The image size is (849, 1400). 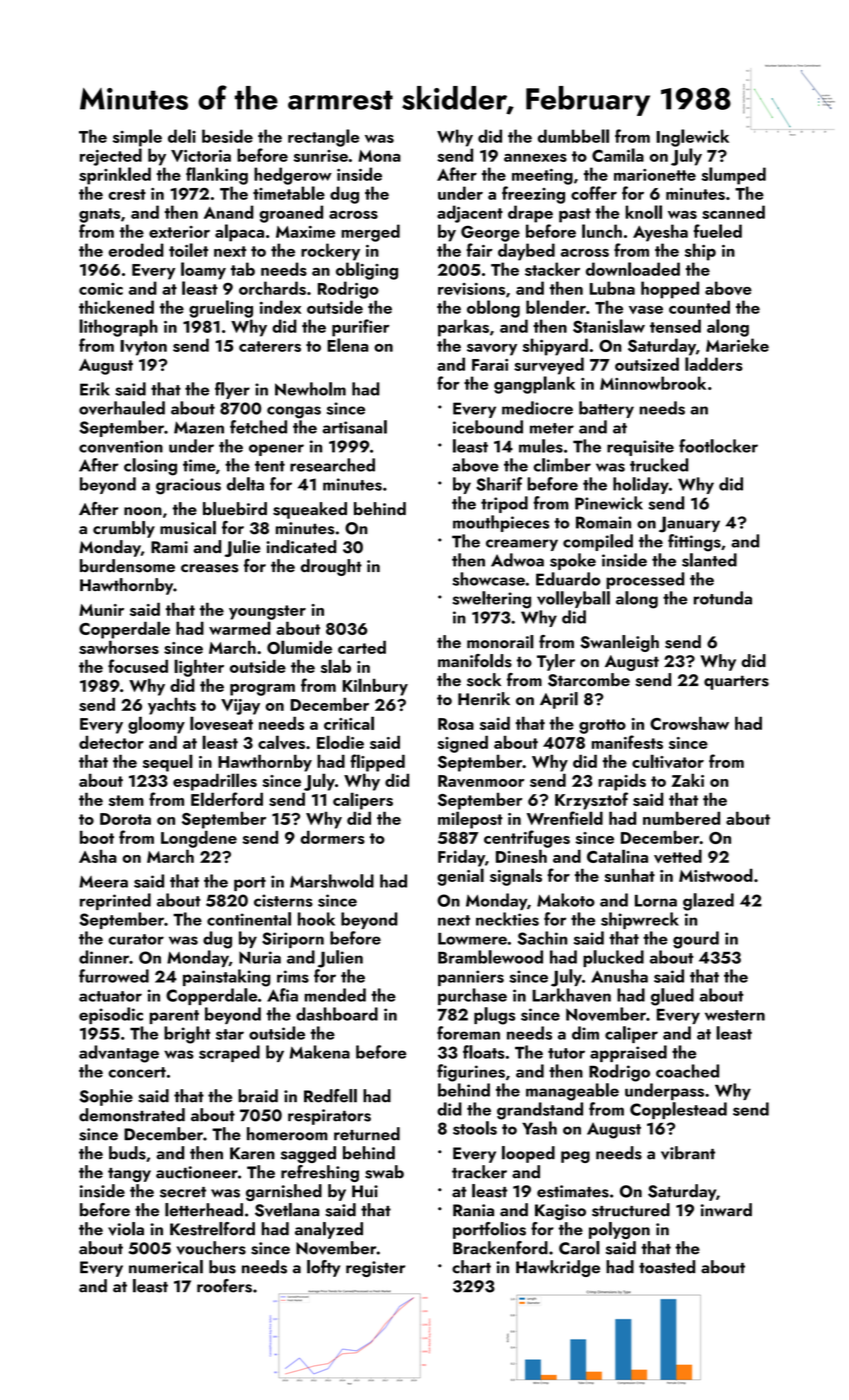 What do you see at coordinates (473, 1210) in the page?
I see `Rania` at bounding box center [473, 1210].
